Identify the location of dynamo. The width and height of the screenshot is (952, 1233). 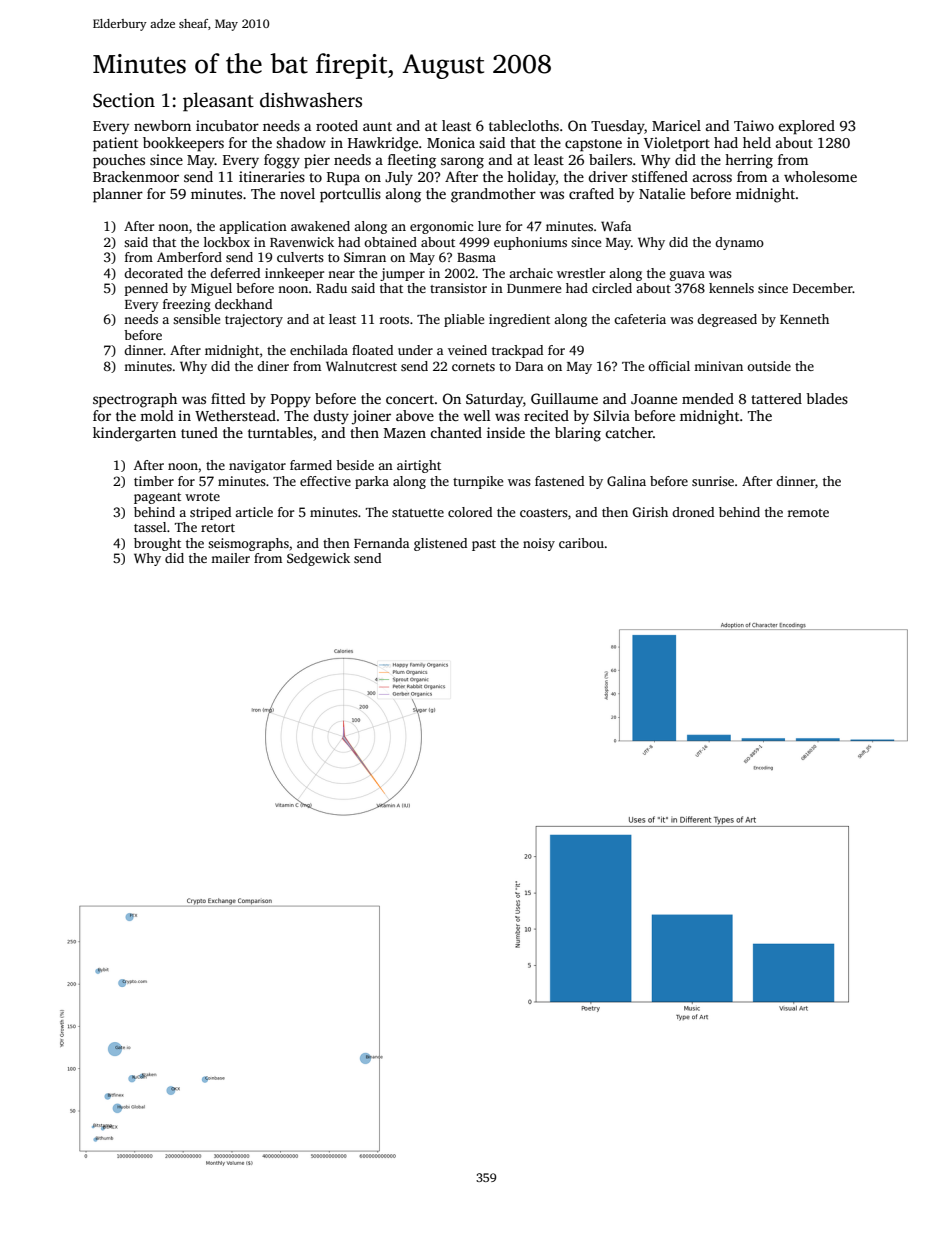
(739, 243).
